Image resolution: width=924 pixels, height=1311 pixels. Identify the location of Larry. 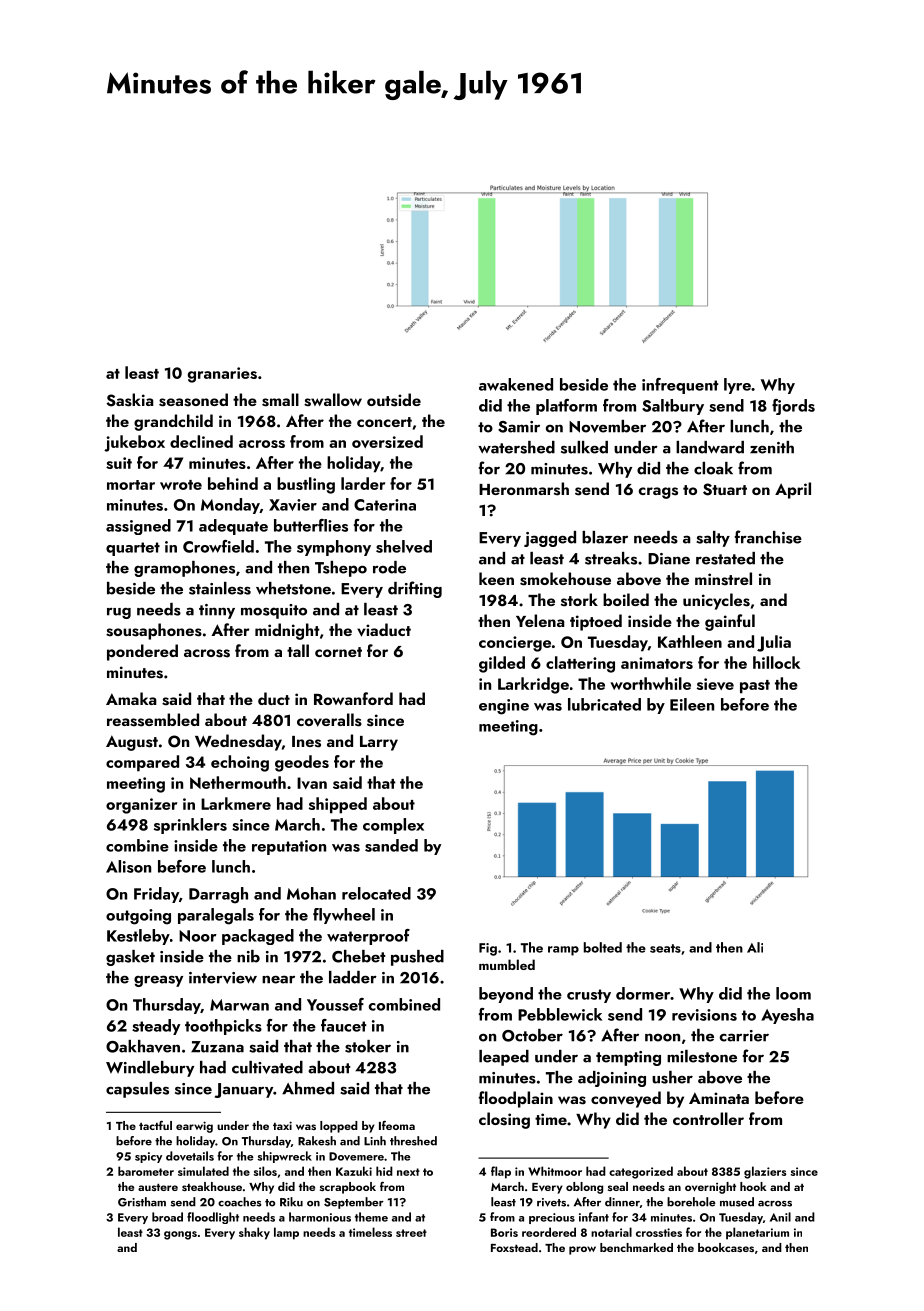
(379, 743).
